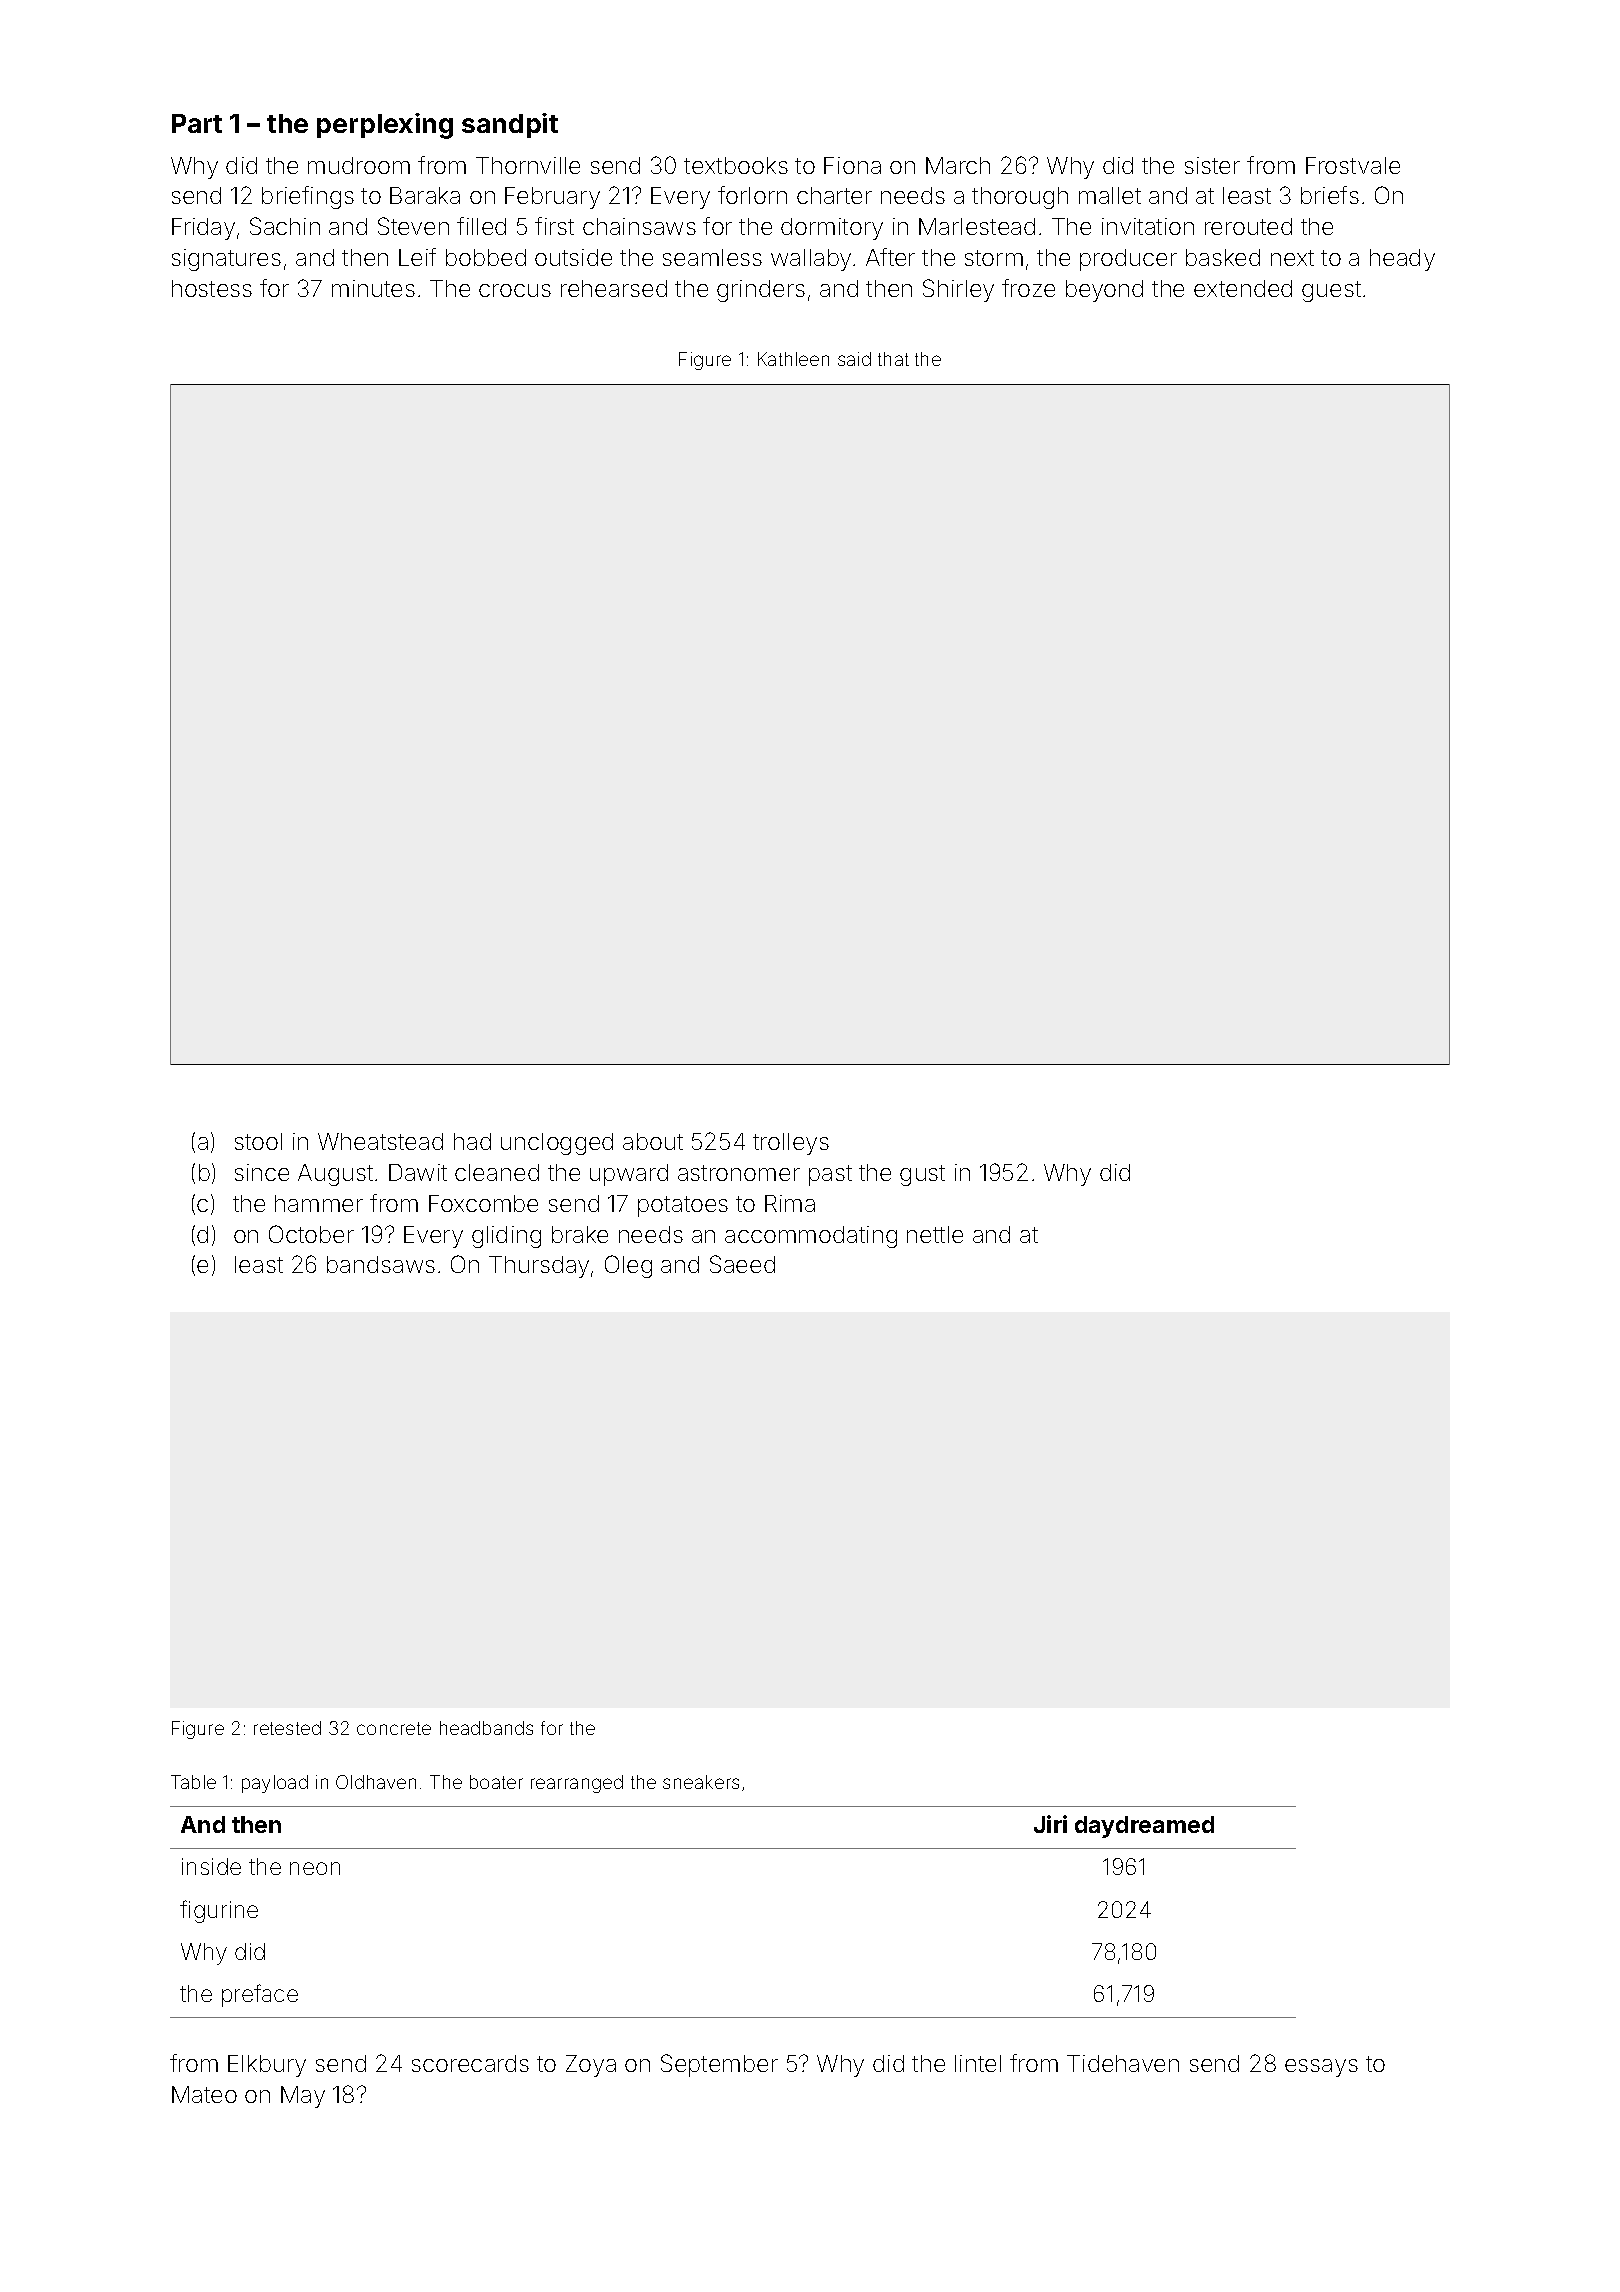  I want to click on nettle, so click(935, 1234).
